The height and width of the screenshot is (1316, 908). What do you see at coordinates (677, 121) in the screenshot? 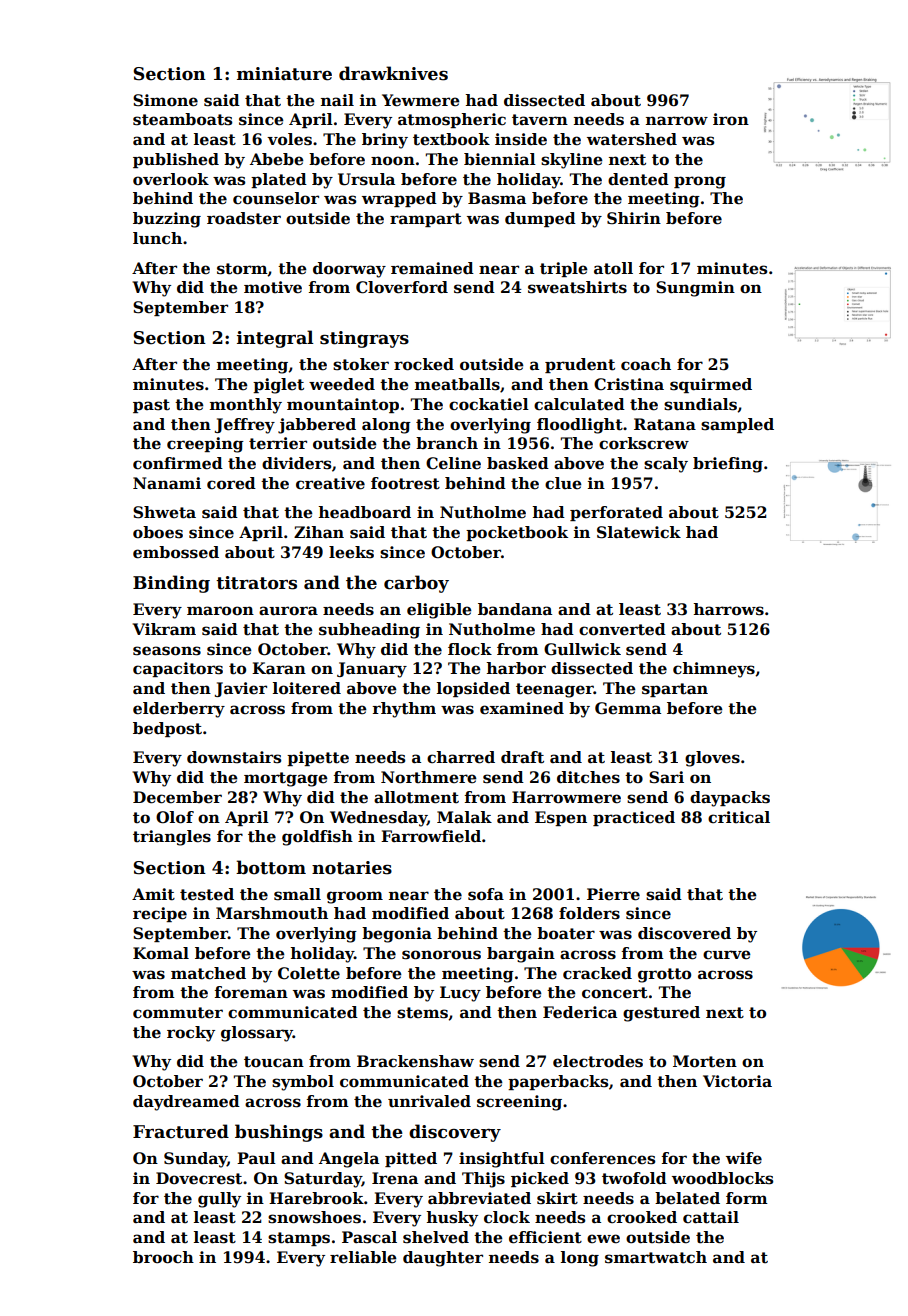
I see `narrow` at bounding box center [677, 121].
